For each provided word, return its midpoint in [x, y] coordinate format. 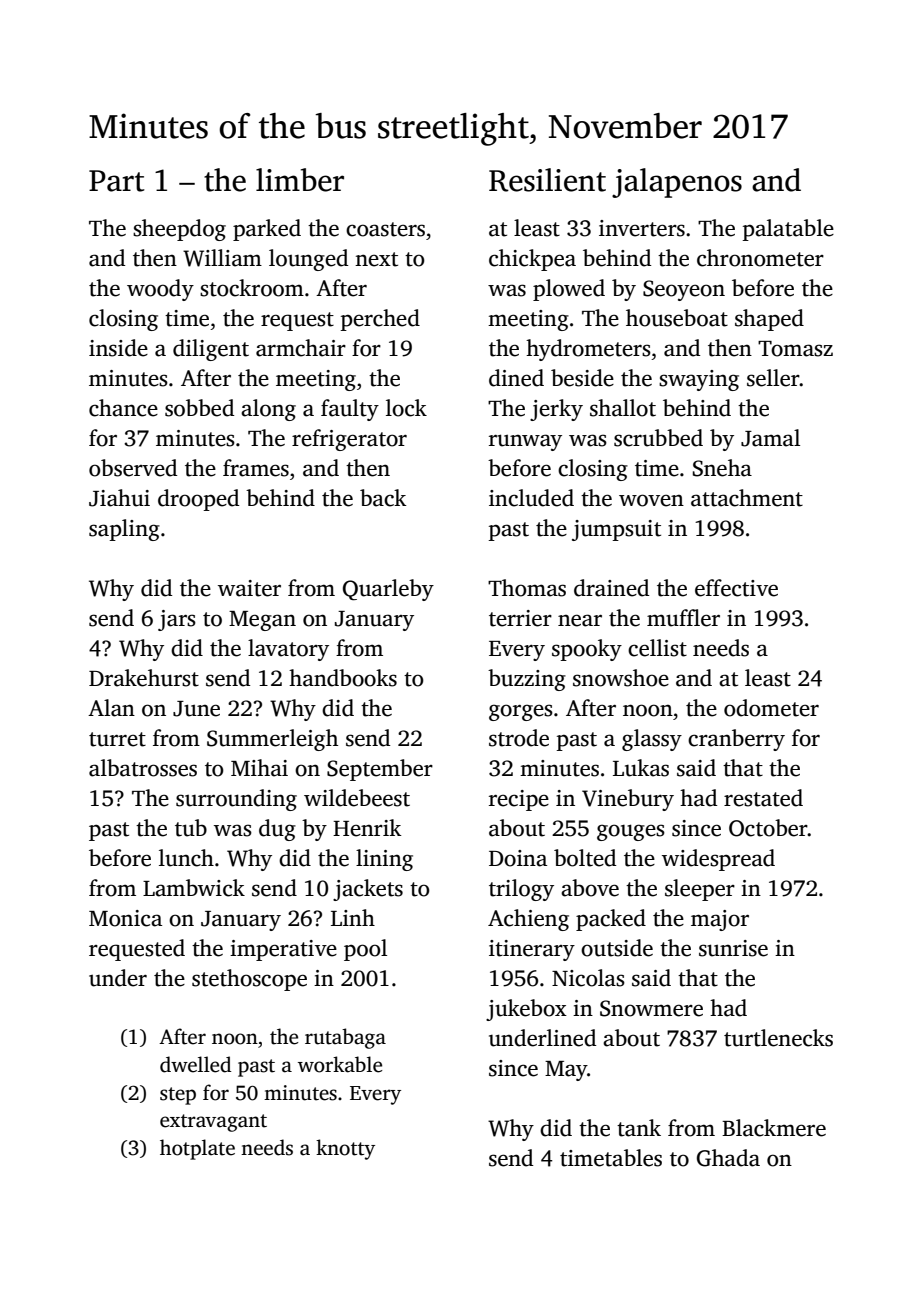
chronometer [760, 258]
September [380, 770]
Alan [111, 708]
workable [340, 1064]
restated [763, 798]
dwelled [196, 1064]
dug [277, 830]
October [768, 828]
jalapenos [677, 183]
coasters [385, 229]
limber [300, 180]
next [376, 259]
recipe [519, 800]
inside [118, 348]
